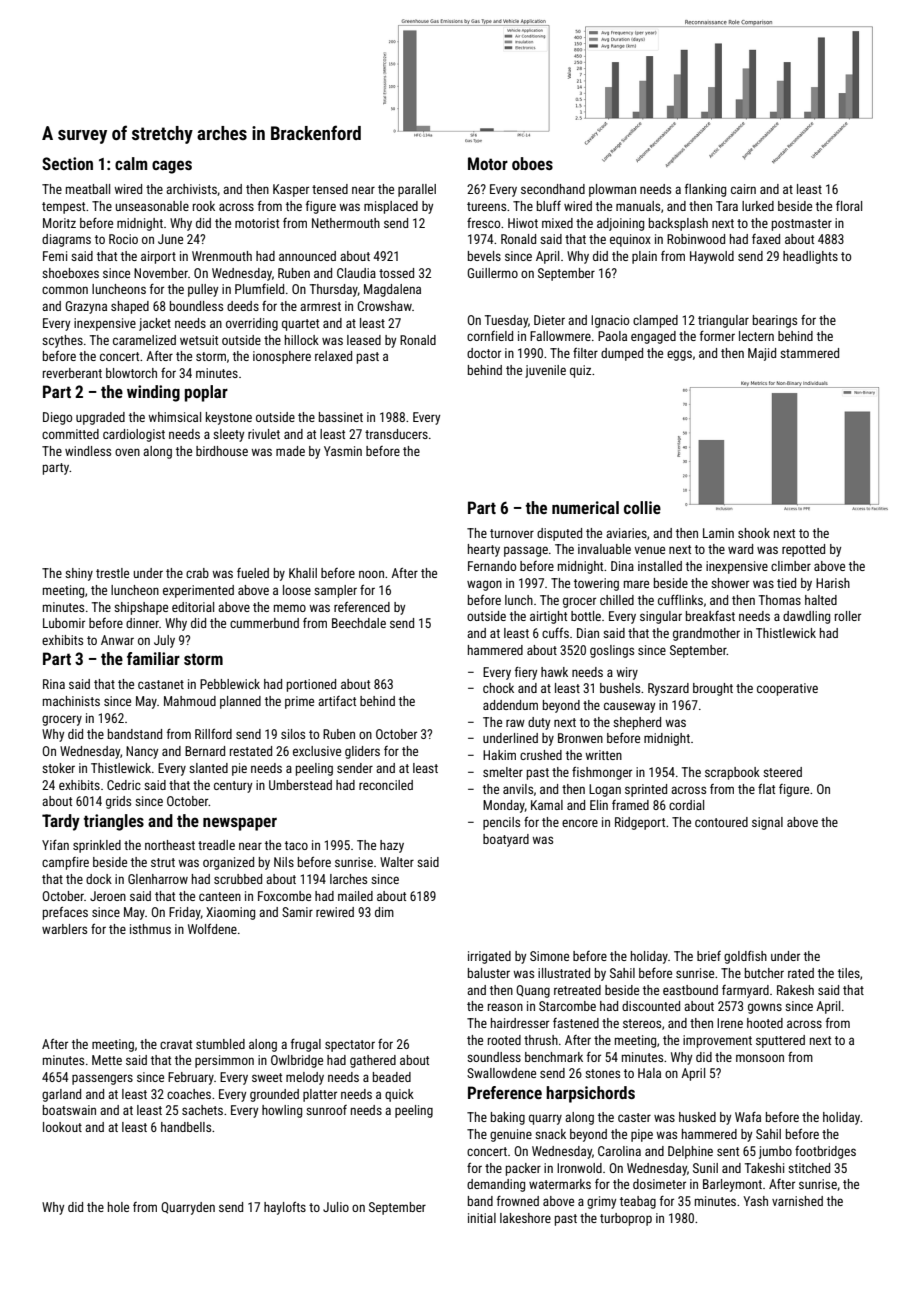  Describe the element at coordinates (112, 573) in the screenshot. I see `trestle` at that location.
